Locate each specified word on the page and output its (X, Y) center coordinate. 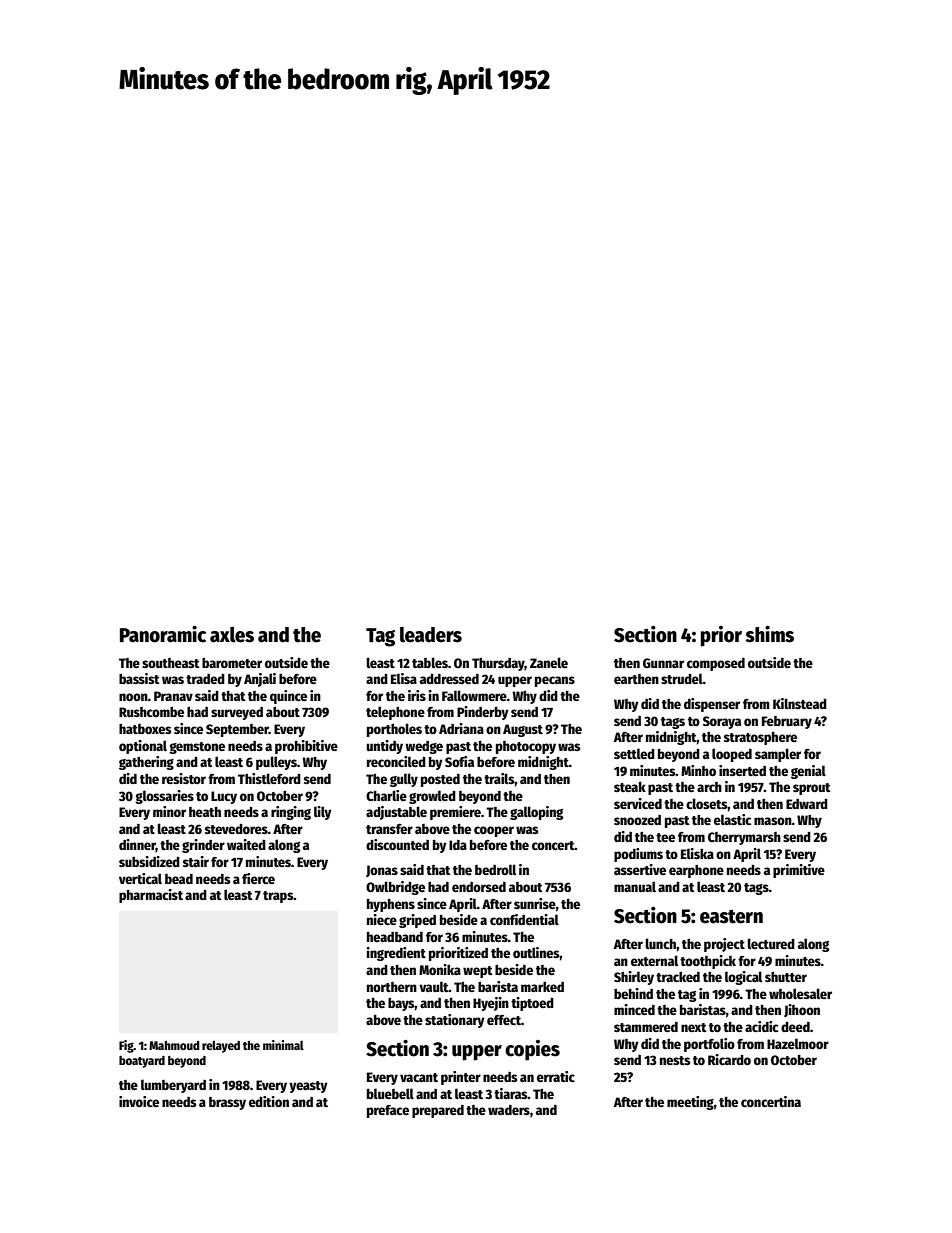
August (523, 730)
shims (769, 634)
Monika (440, 969)
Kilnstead (800, 703)
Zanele (549, 662)
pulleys (276, 763)
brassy (227, 1103)
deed (795, 1027)
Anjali (260, 680)
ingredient (396, 954)
